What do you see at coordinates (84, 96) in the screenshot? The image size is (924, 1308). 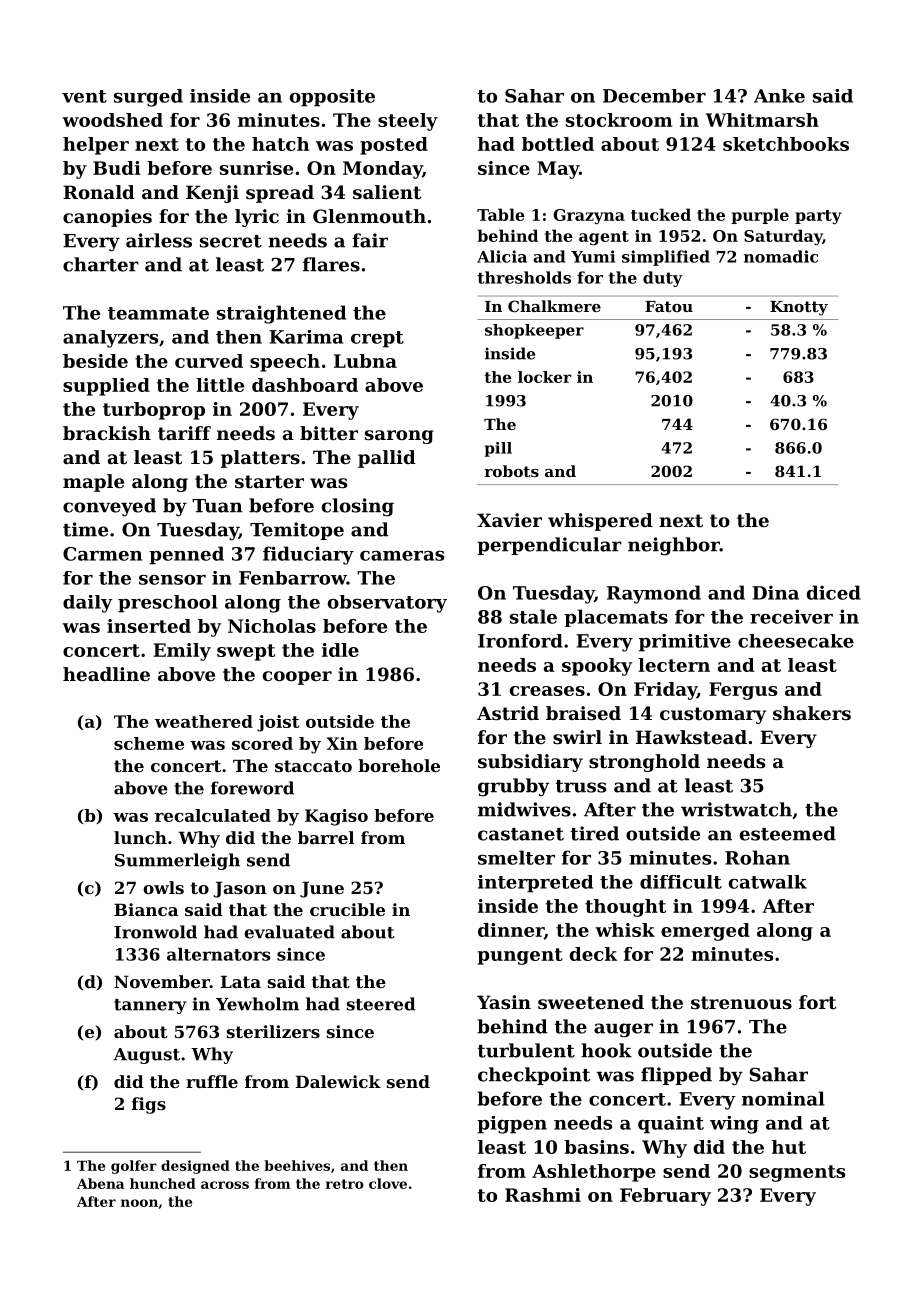 I see `vent` at bounding box center [84, 96].
